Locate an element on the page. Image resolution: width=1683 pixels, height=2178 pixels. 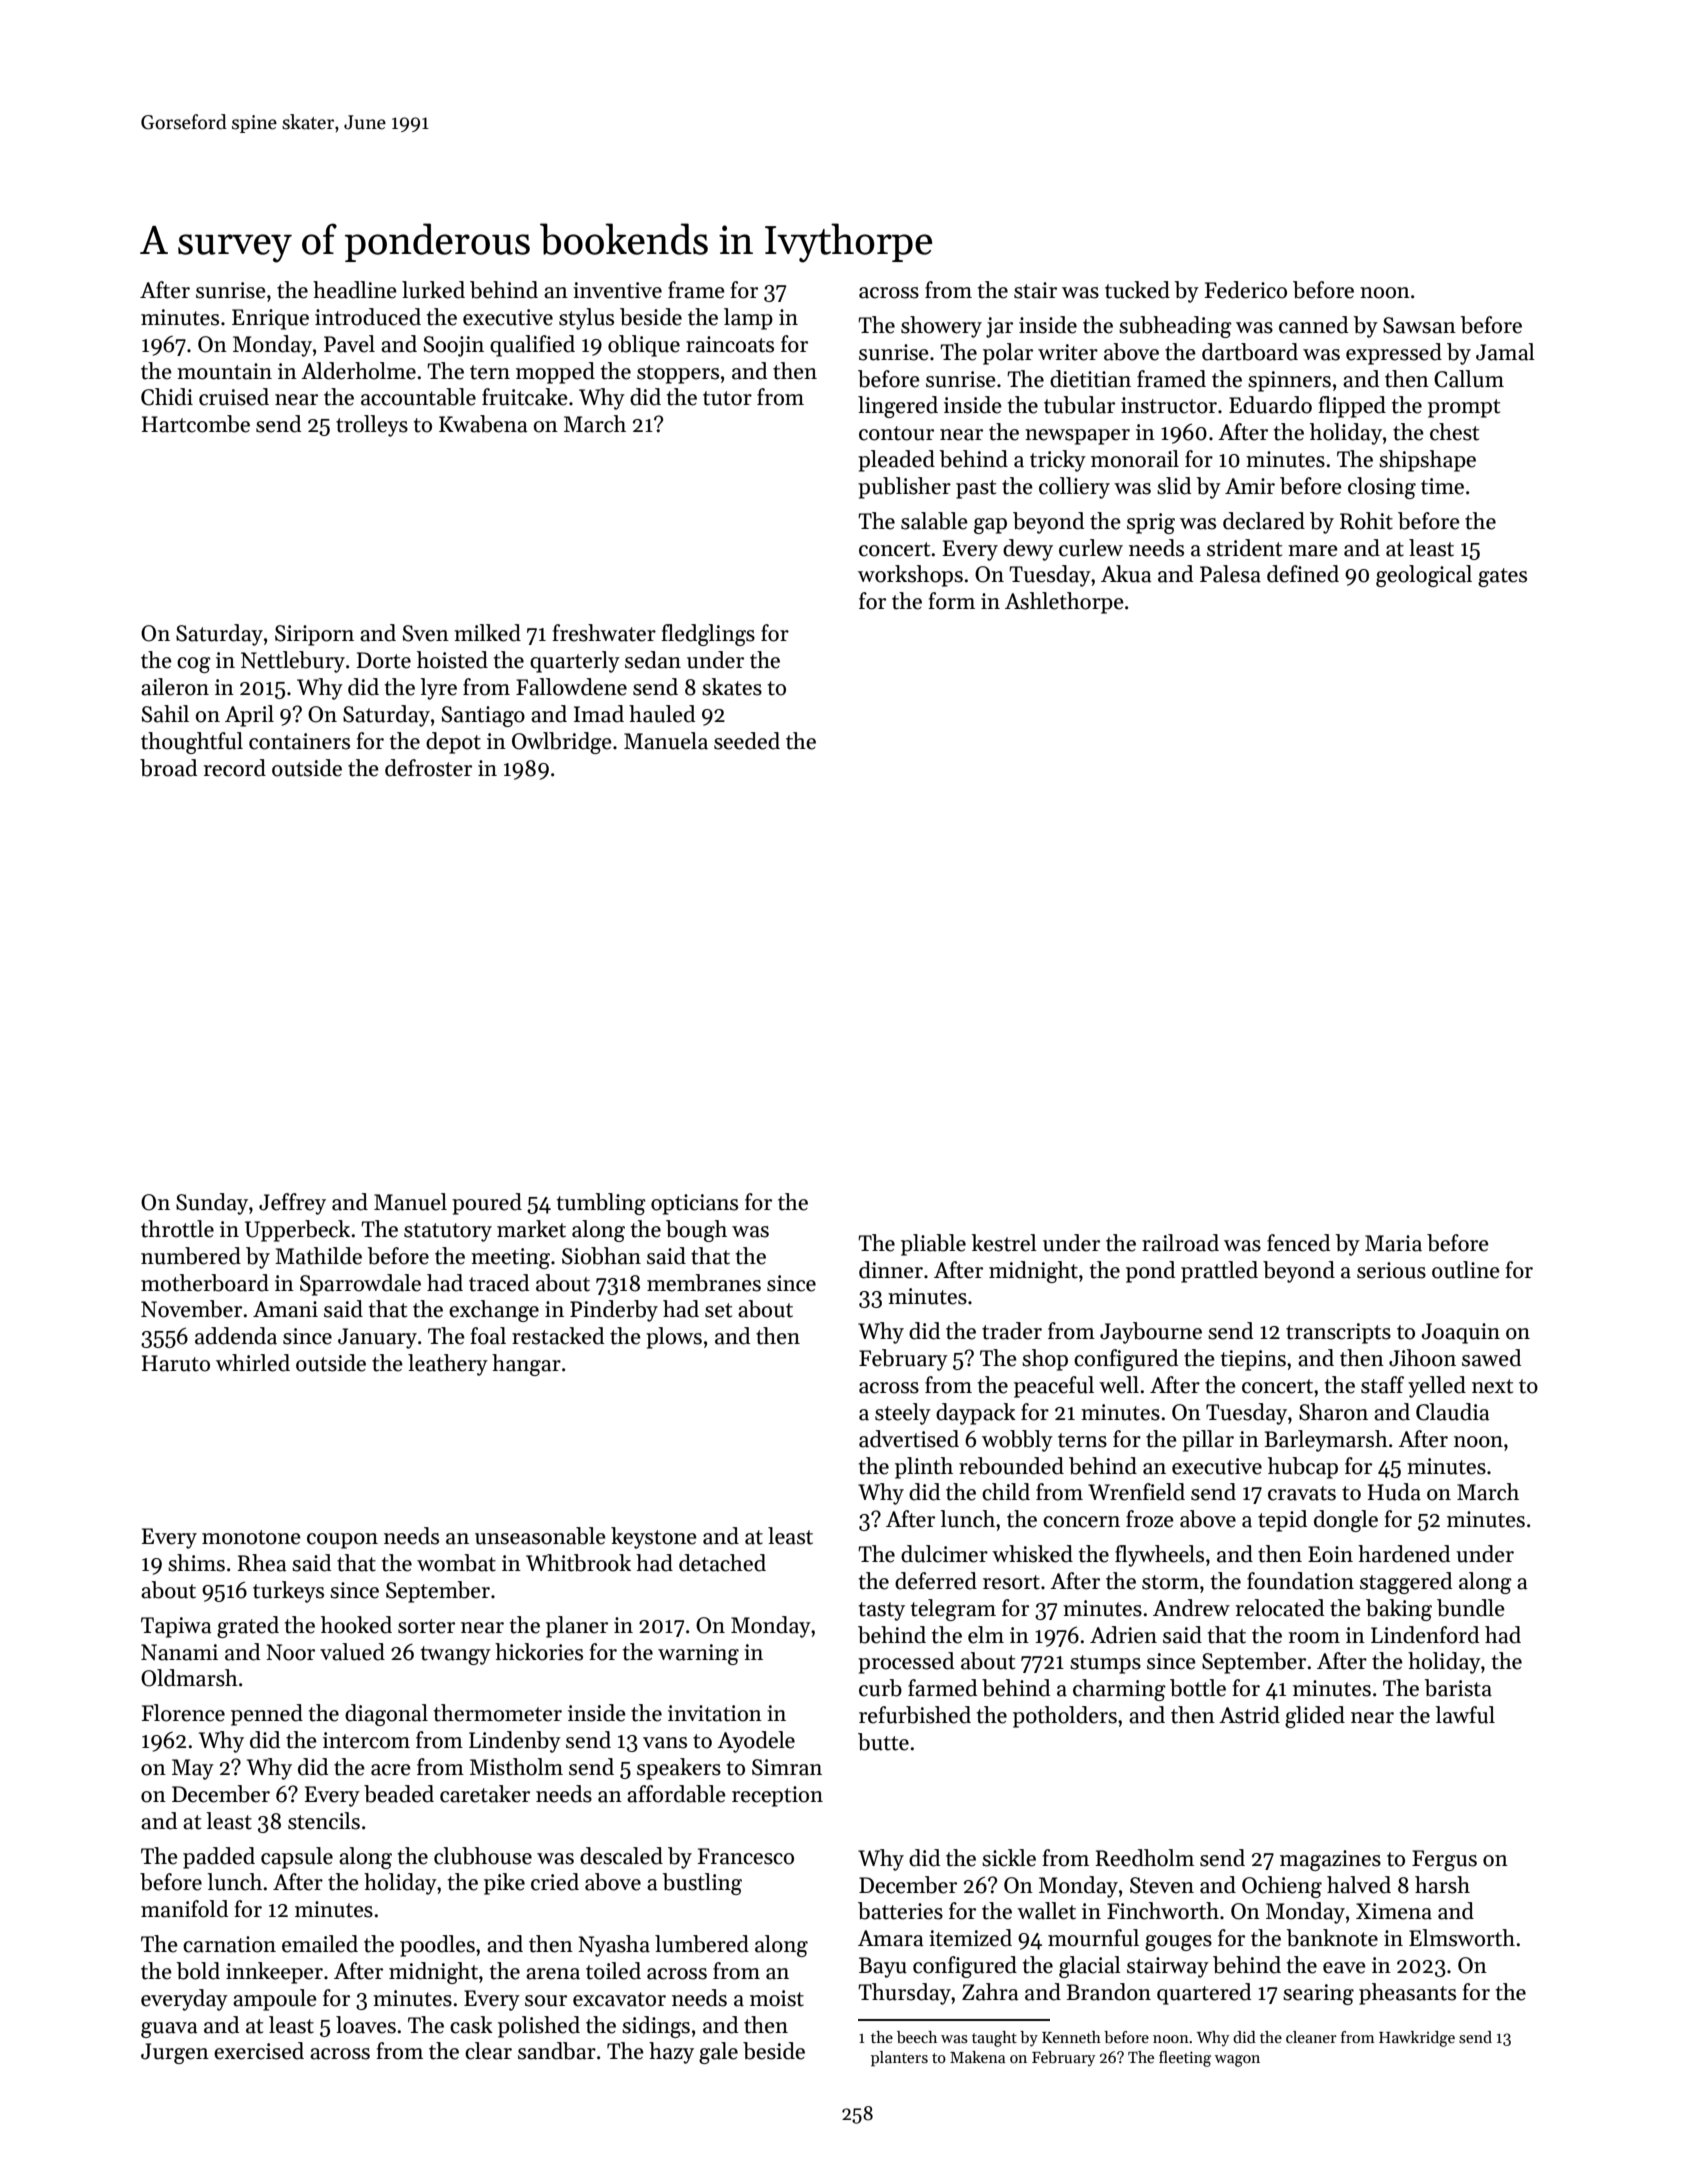
lamp is located at coordinates (748, 319).
